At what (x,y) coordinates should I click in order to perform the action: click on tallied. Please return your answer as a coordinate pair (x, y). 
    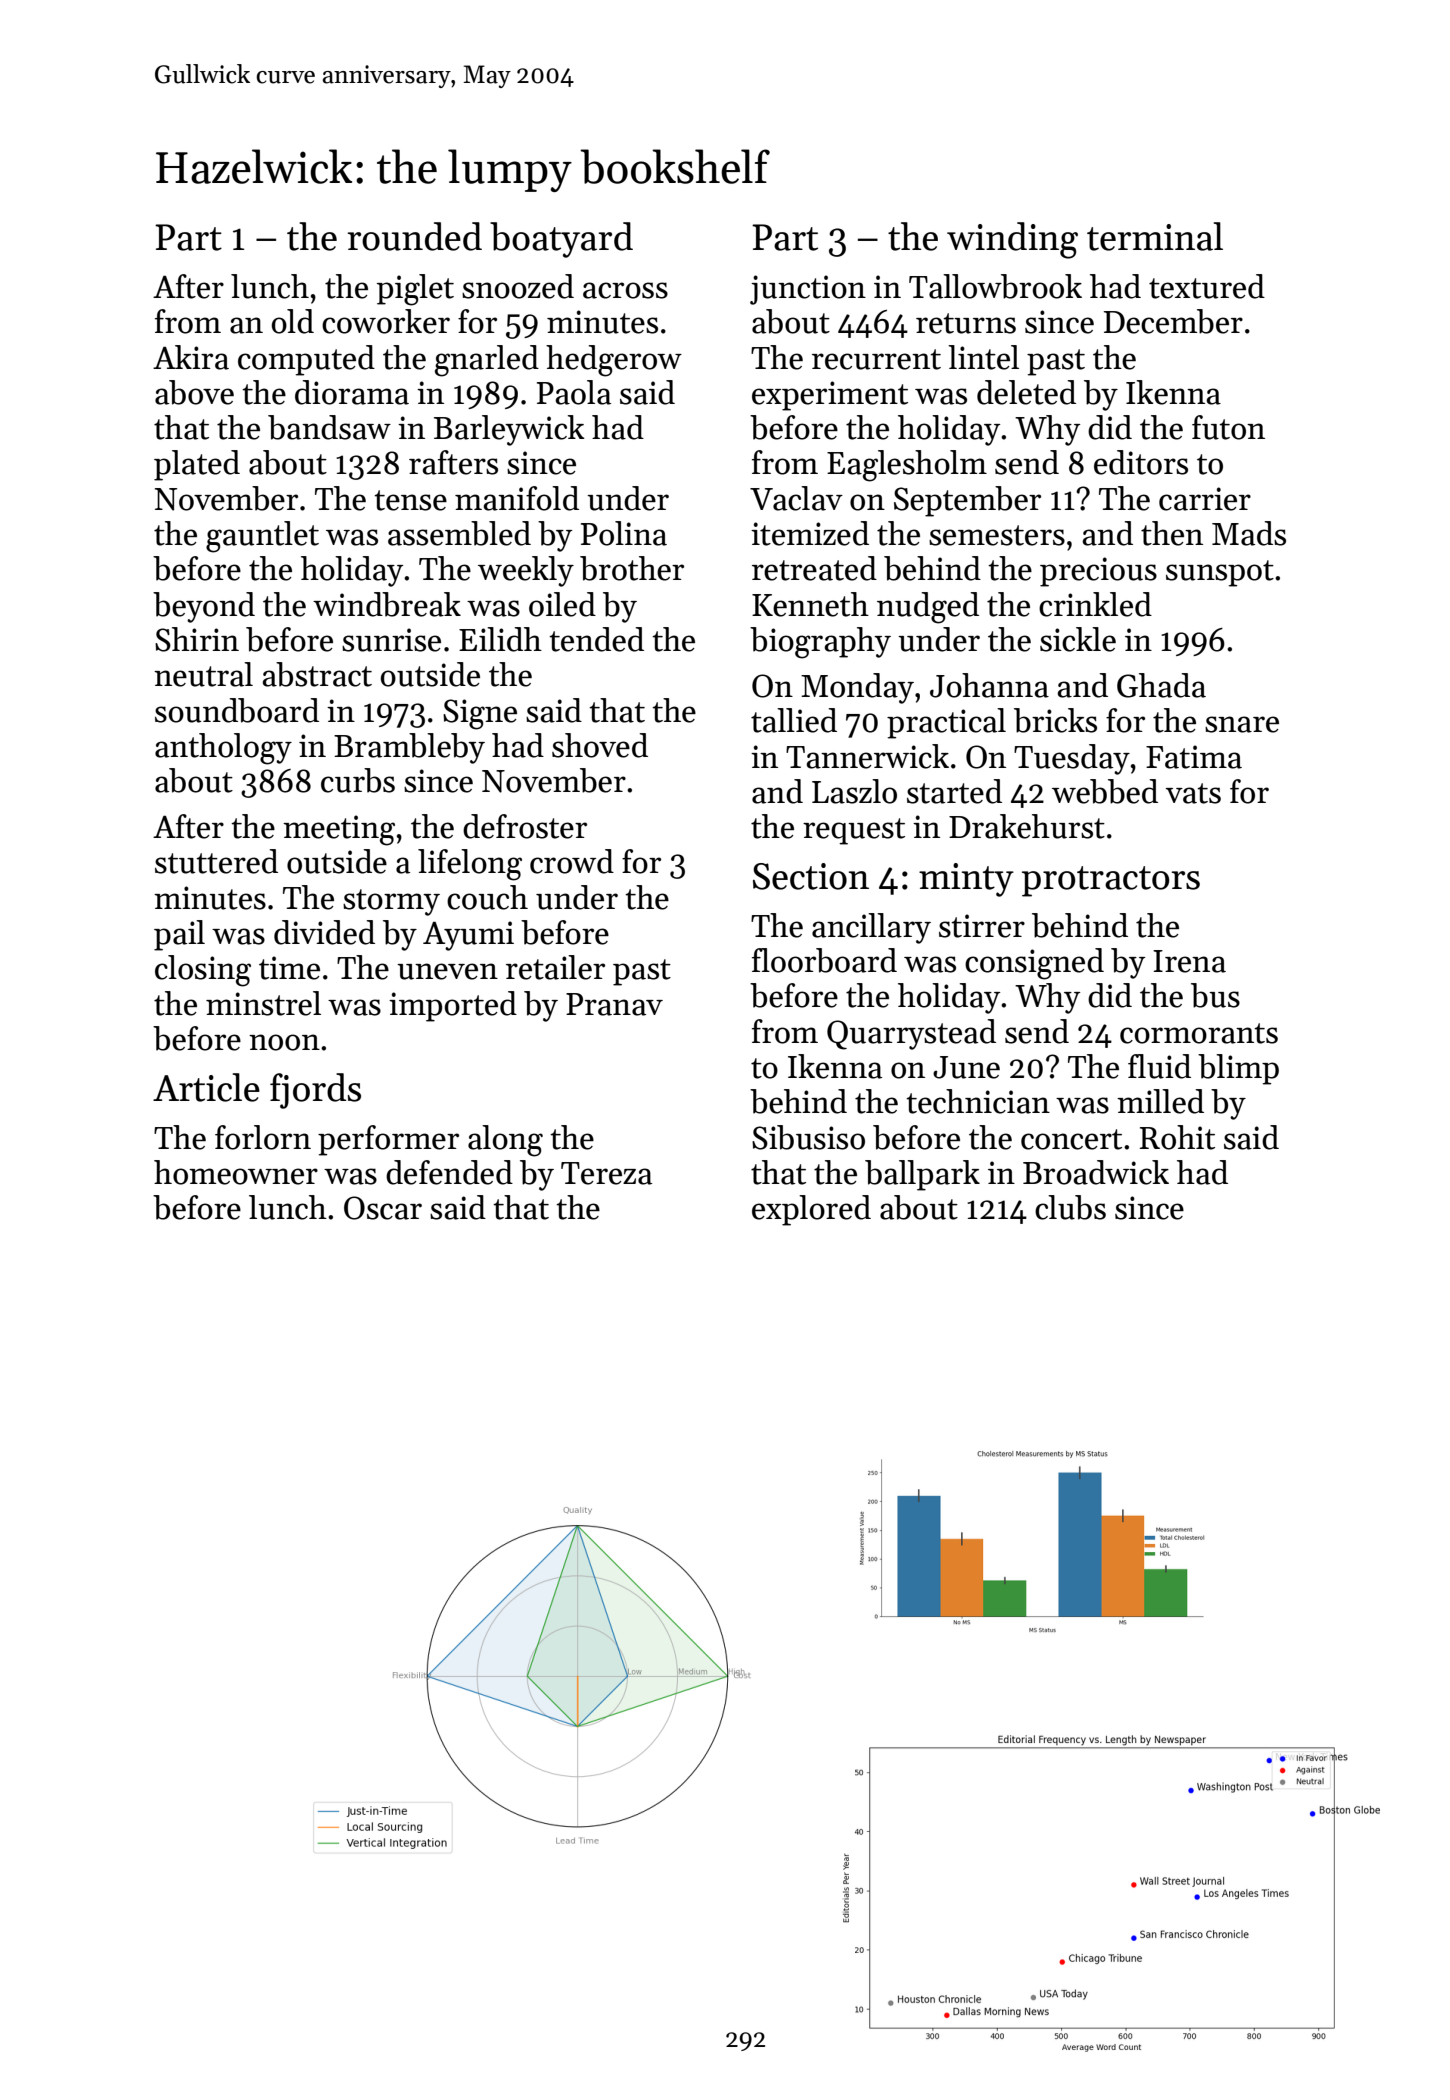
    Looking at the image, I should click on (794, 720).
